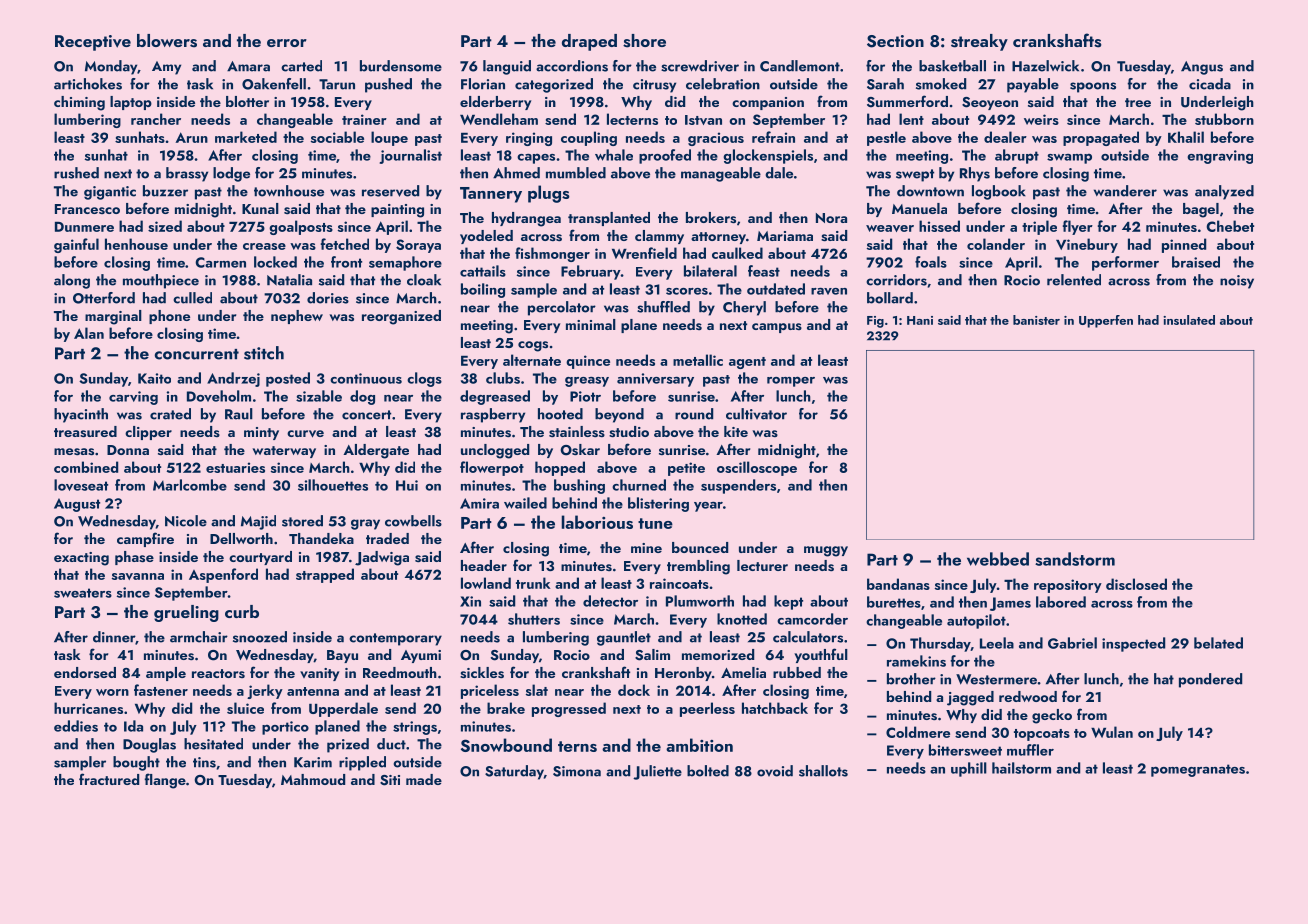 This document has width=1308, height=924. What do you see at coordinates (88, 708) in the document?
I see `hurricanes` at bounding box center [88, 708].
